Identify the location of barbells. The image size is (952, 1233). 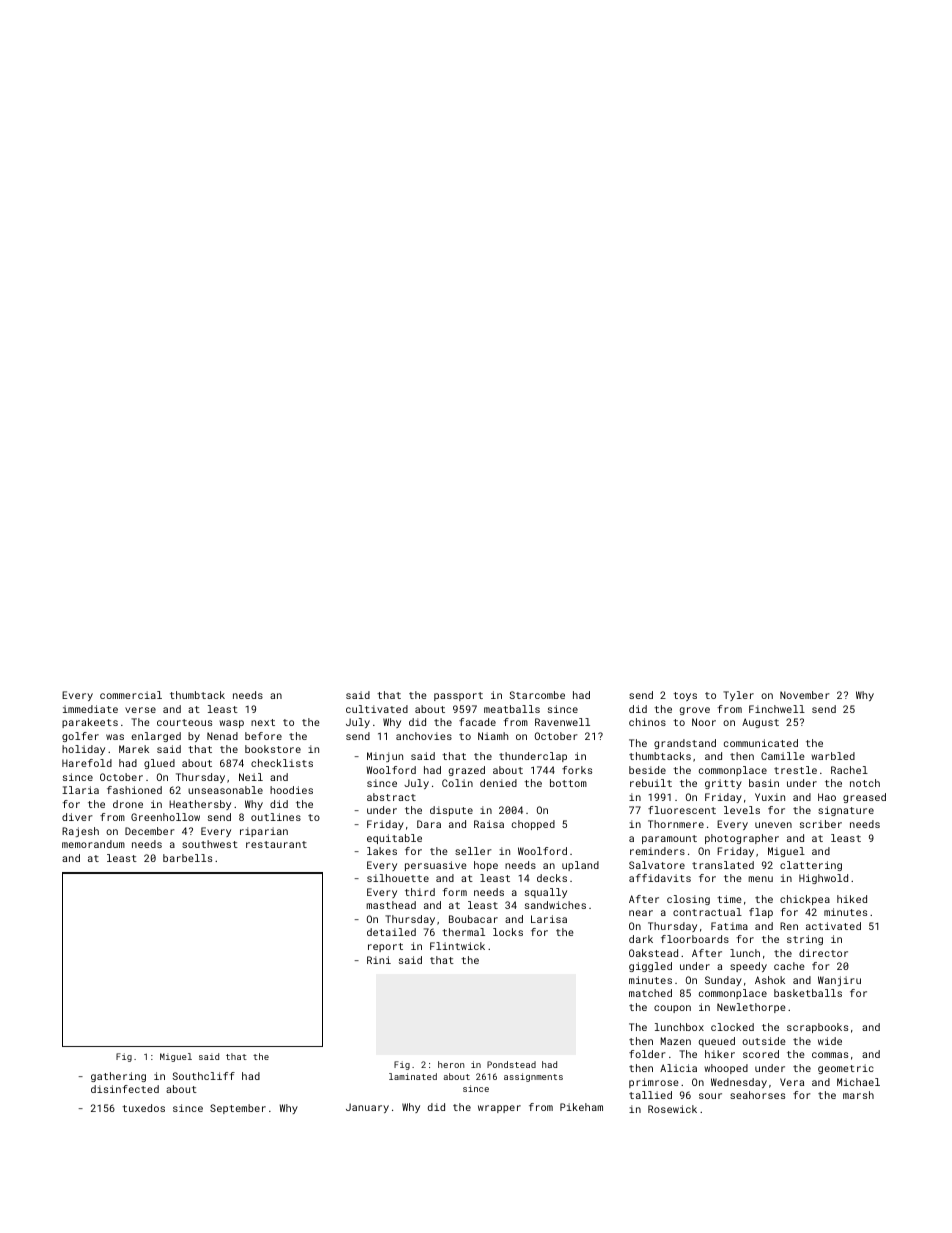
(187, 858).
